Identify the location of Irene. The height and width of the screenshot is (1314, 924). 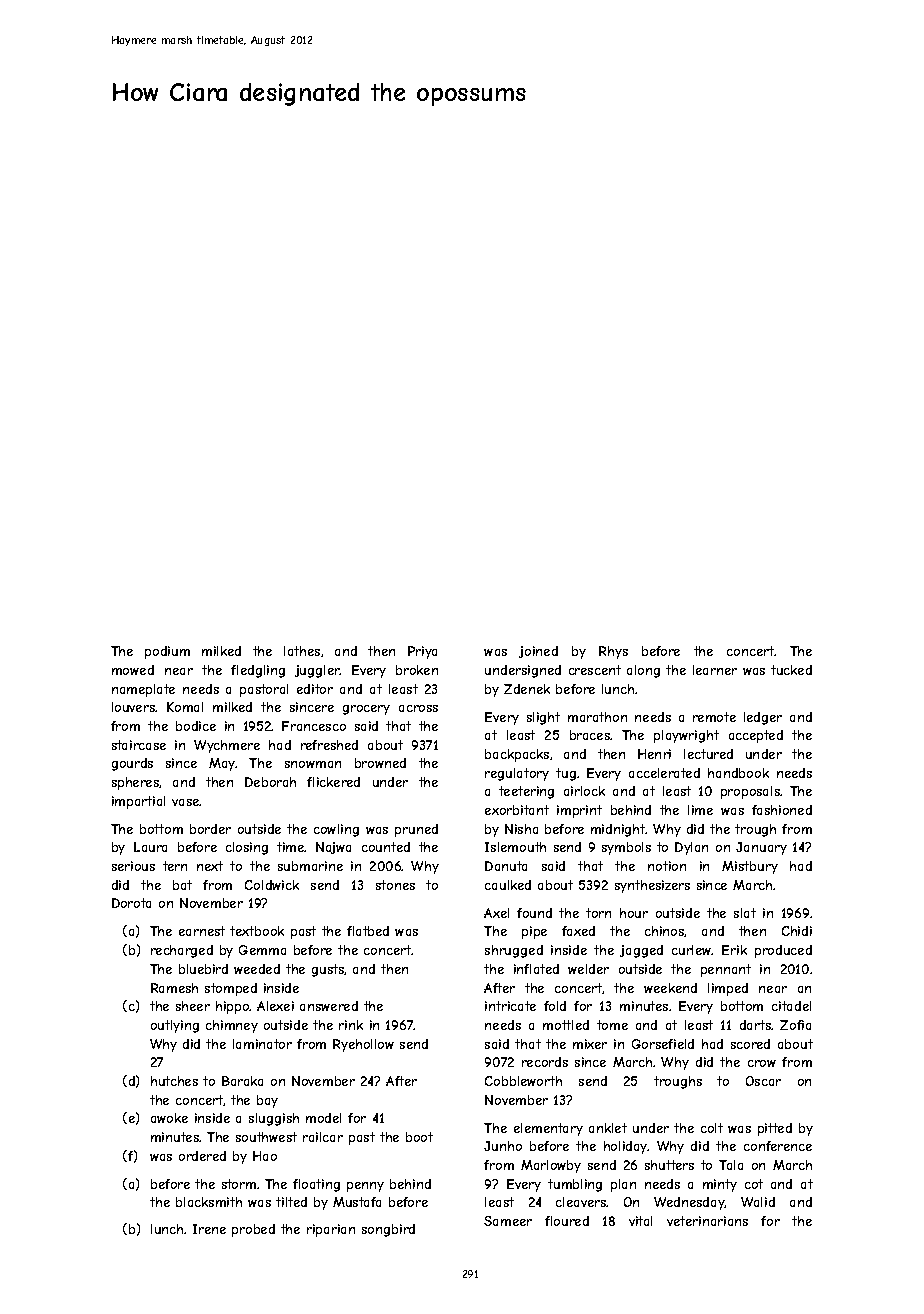
(209, 1229).
